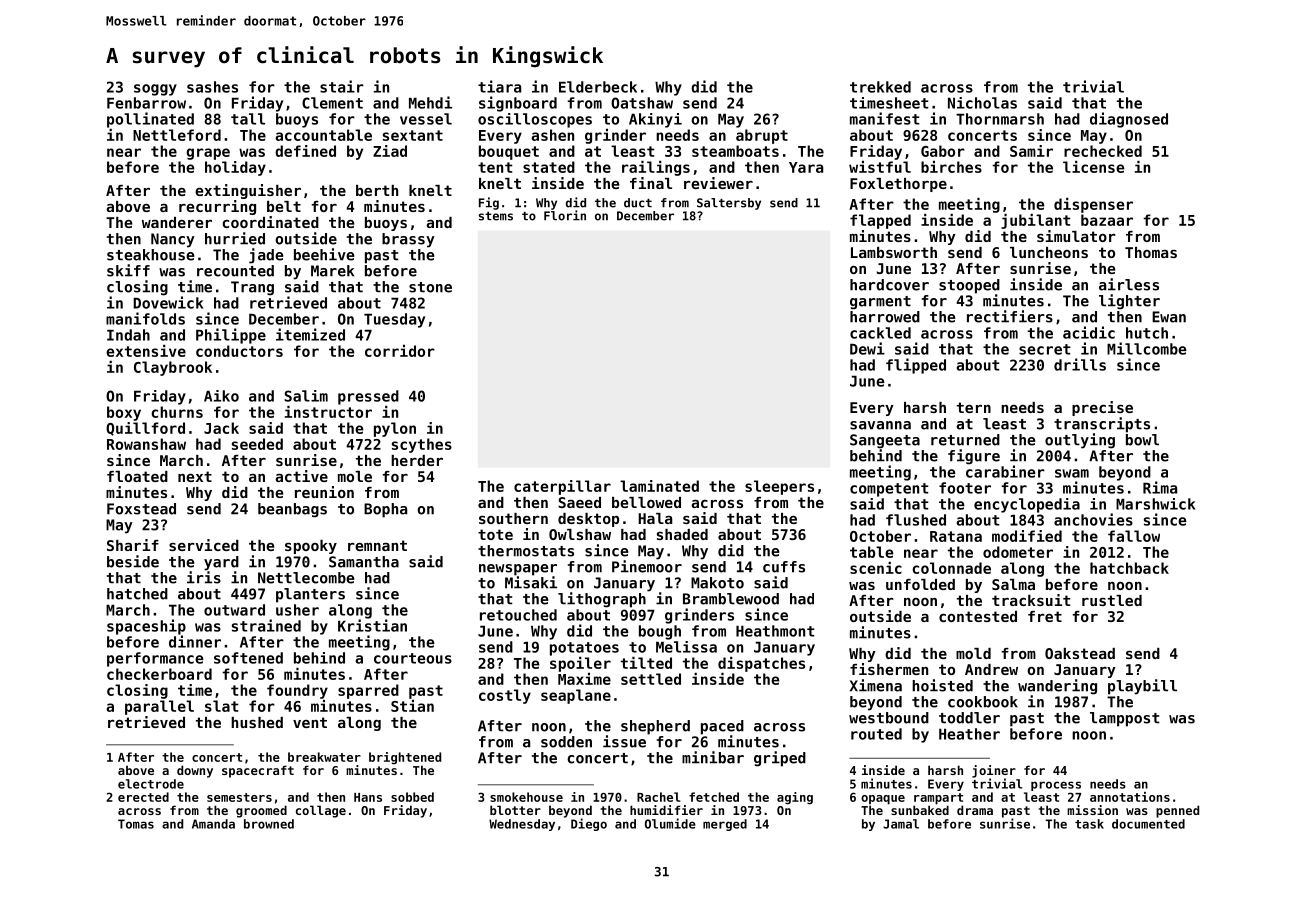 The image size is (1308, 924). Describe the element at coordinates (128, 335) in the screenshot. I see `Indah` at that location.
